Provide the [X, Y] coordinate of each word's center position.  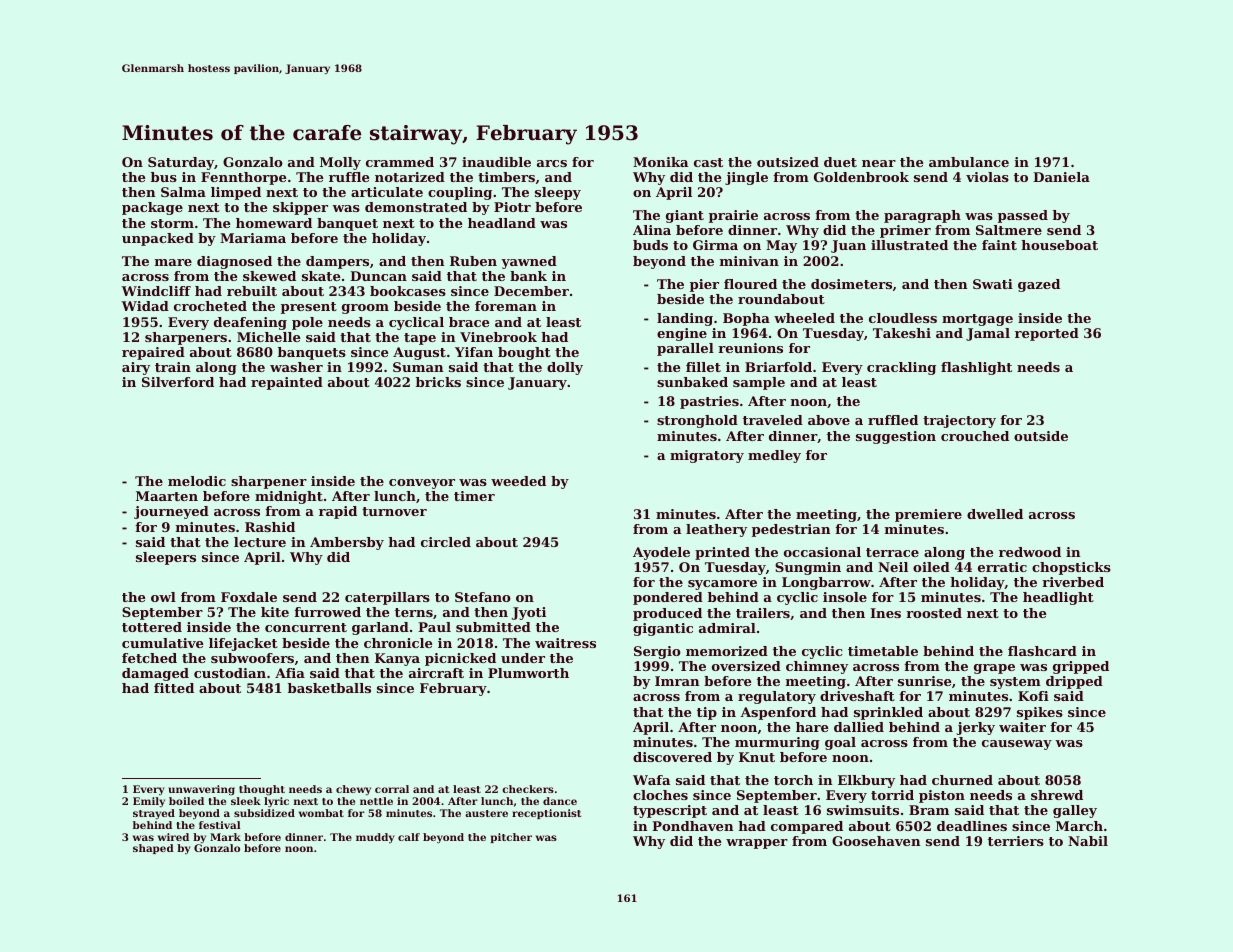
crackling [901, 368]
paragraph [922, 216]
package [152, 208]
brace [469, 322]
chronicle [398, 643]
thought [262, 790]
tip [707, 713]
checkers [528, 789]
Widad [145, 306]
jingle [746, 178]
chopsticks [1071, 568]
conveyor [422, 484]
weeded [518, 481]
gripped [1081, 667]
